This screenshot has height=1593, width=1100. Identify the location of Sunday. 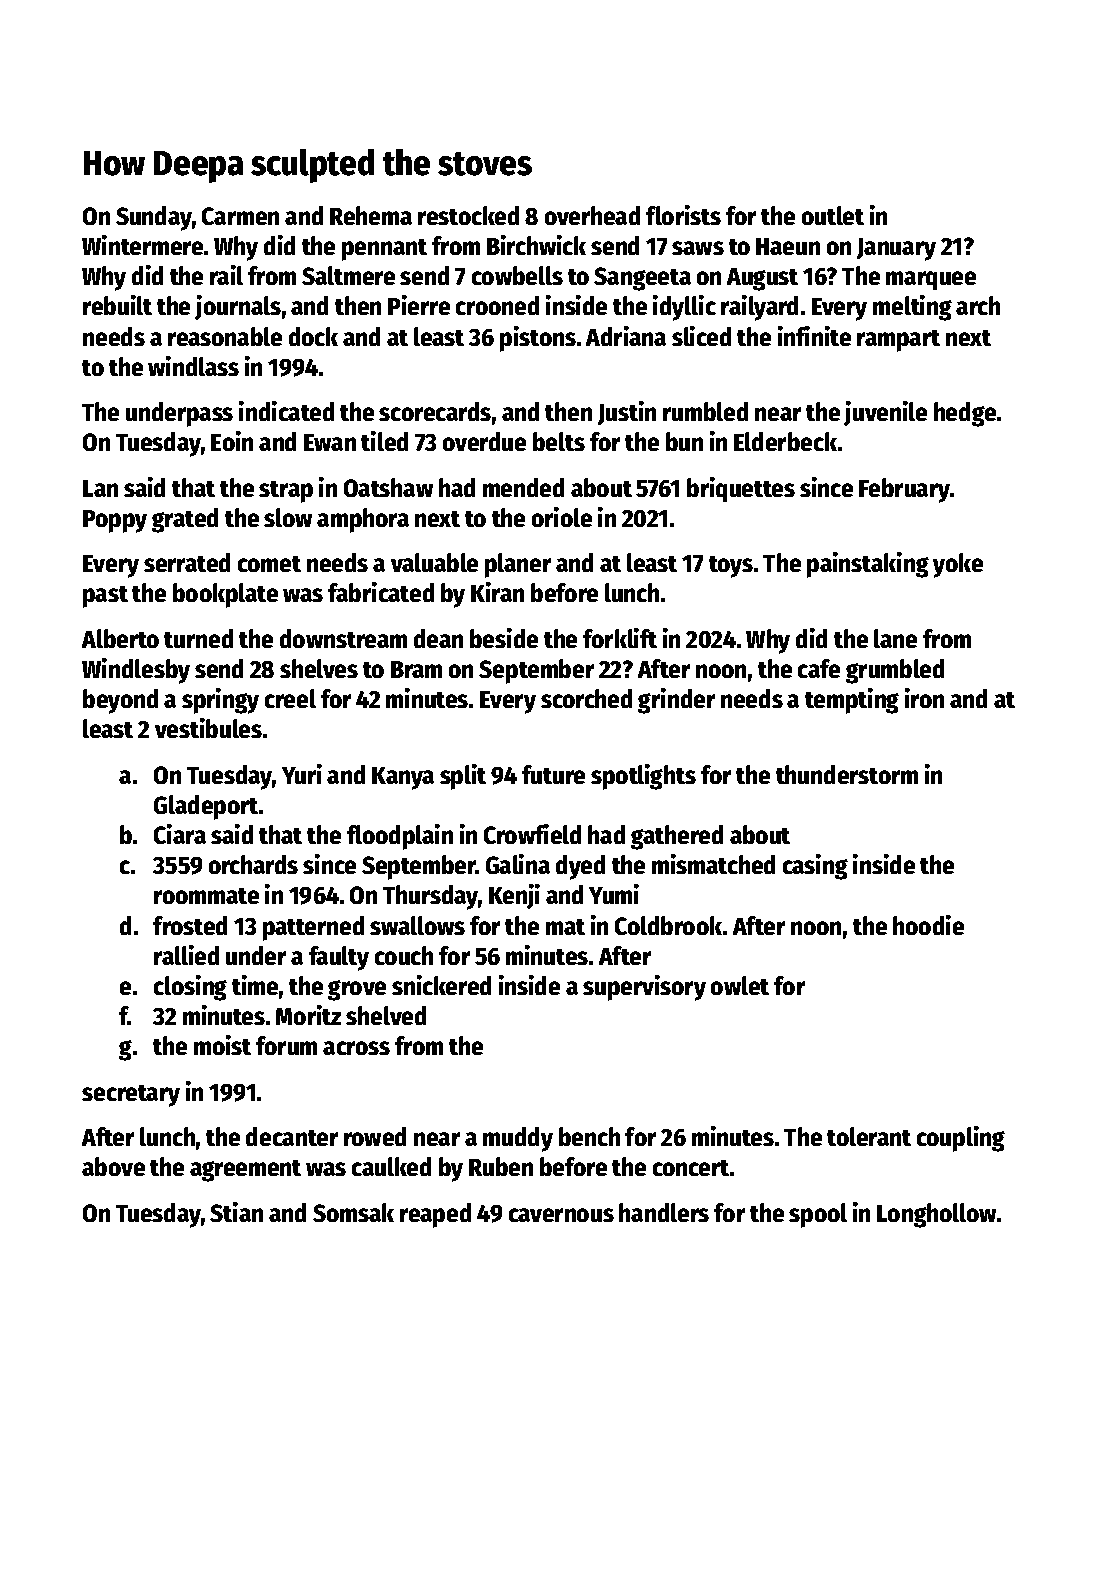
(154, 218).
